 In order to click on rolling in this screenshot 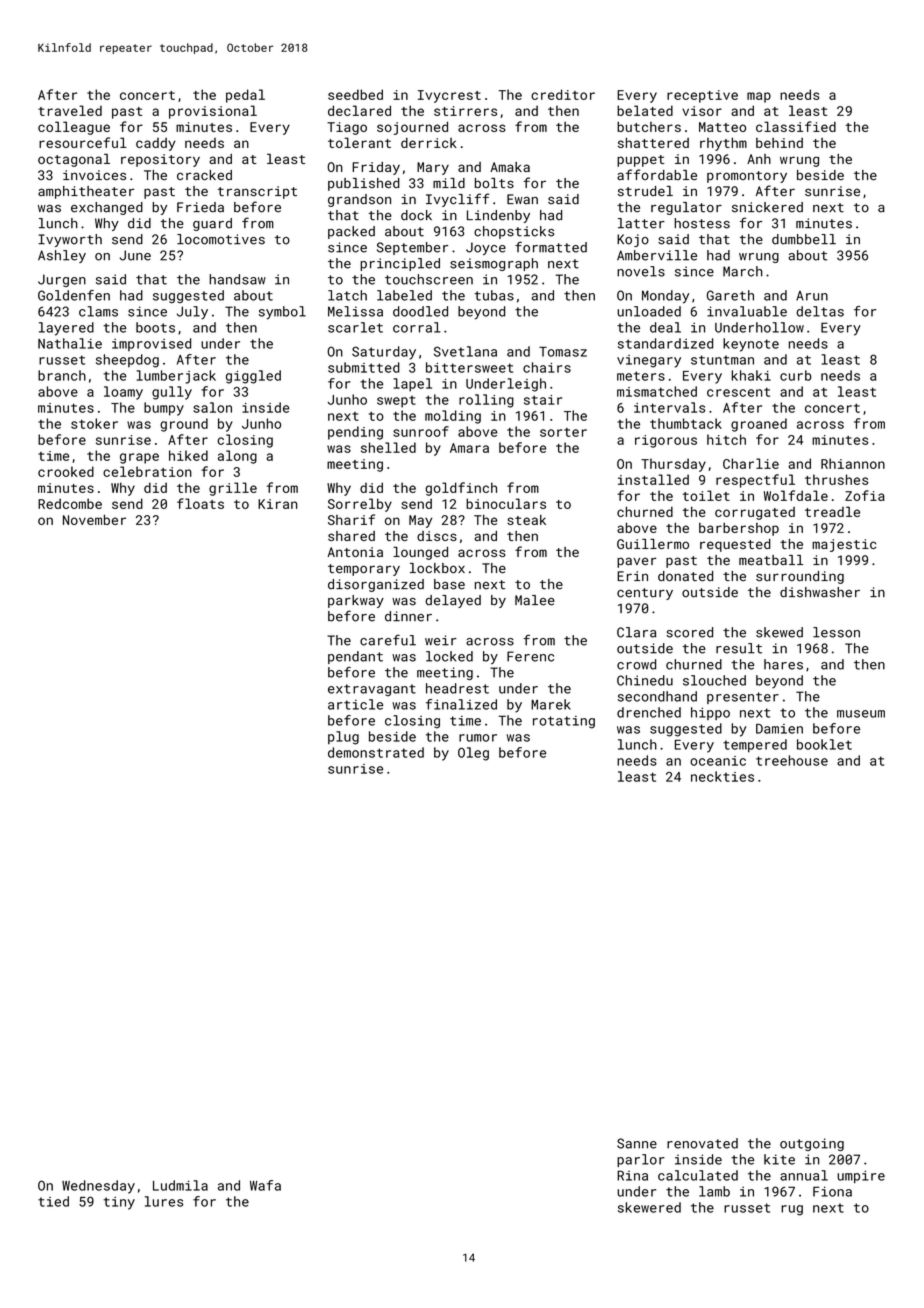, I will do `click(486, 401)`.
